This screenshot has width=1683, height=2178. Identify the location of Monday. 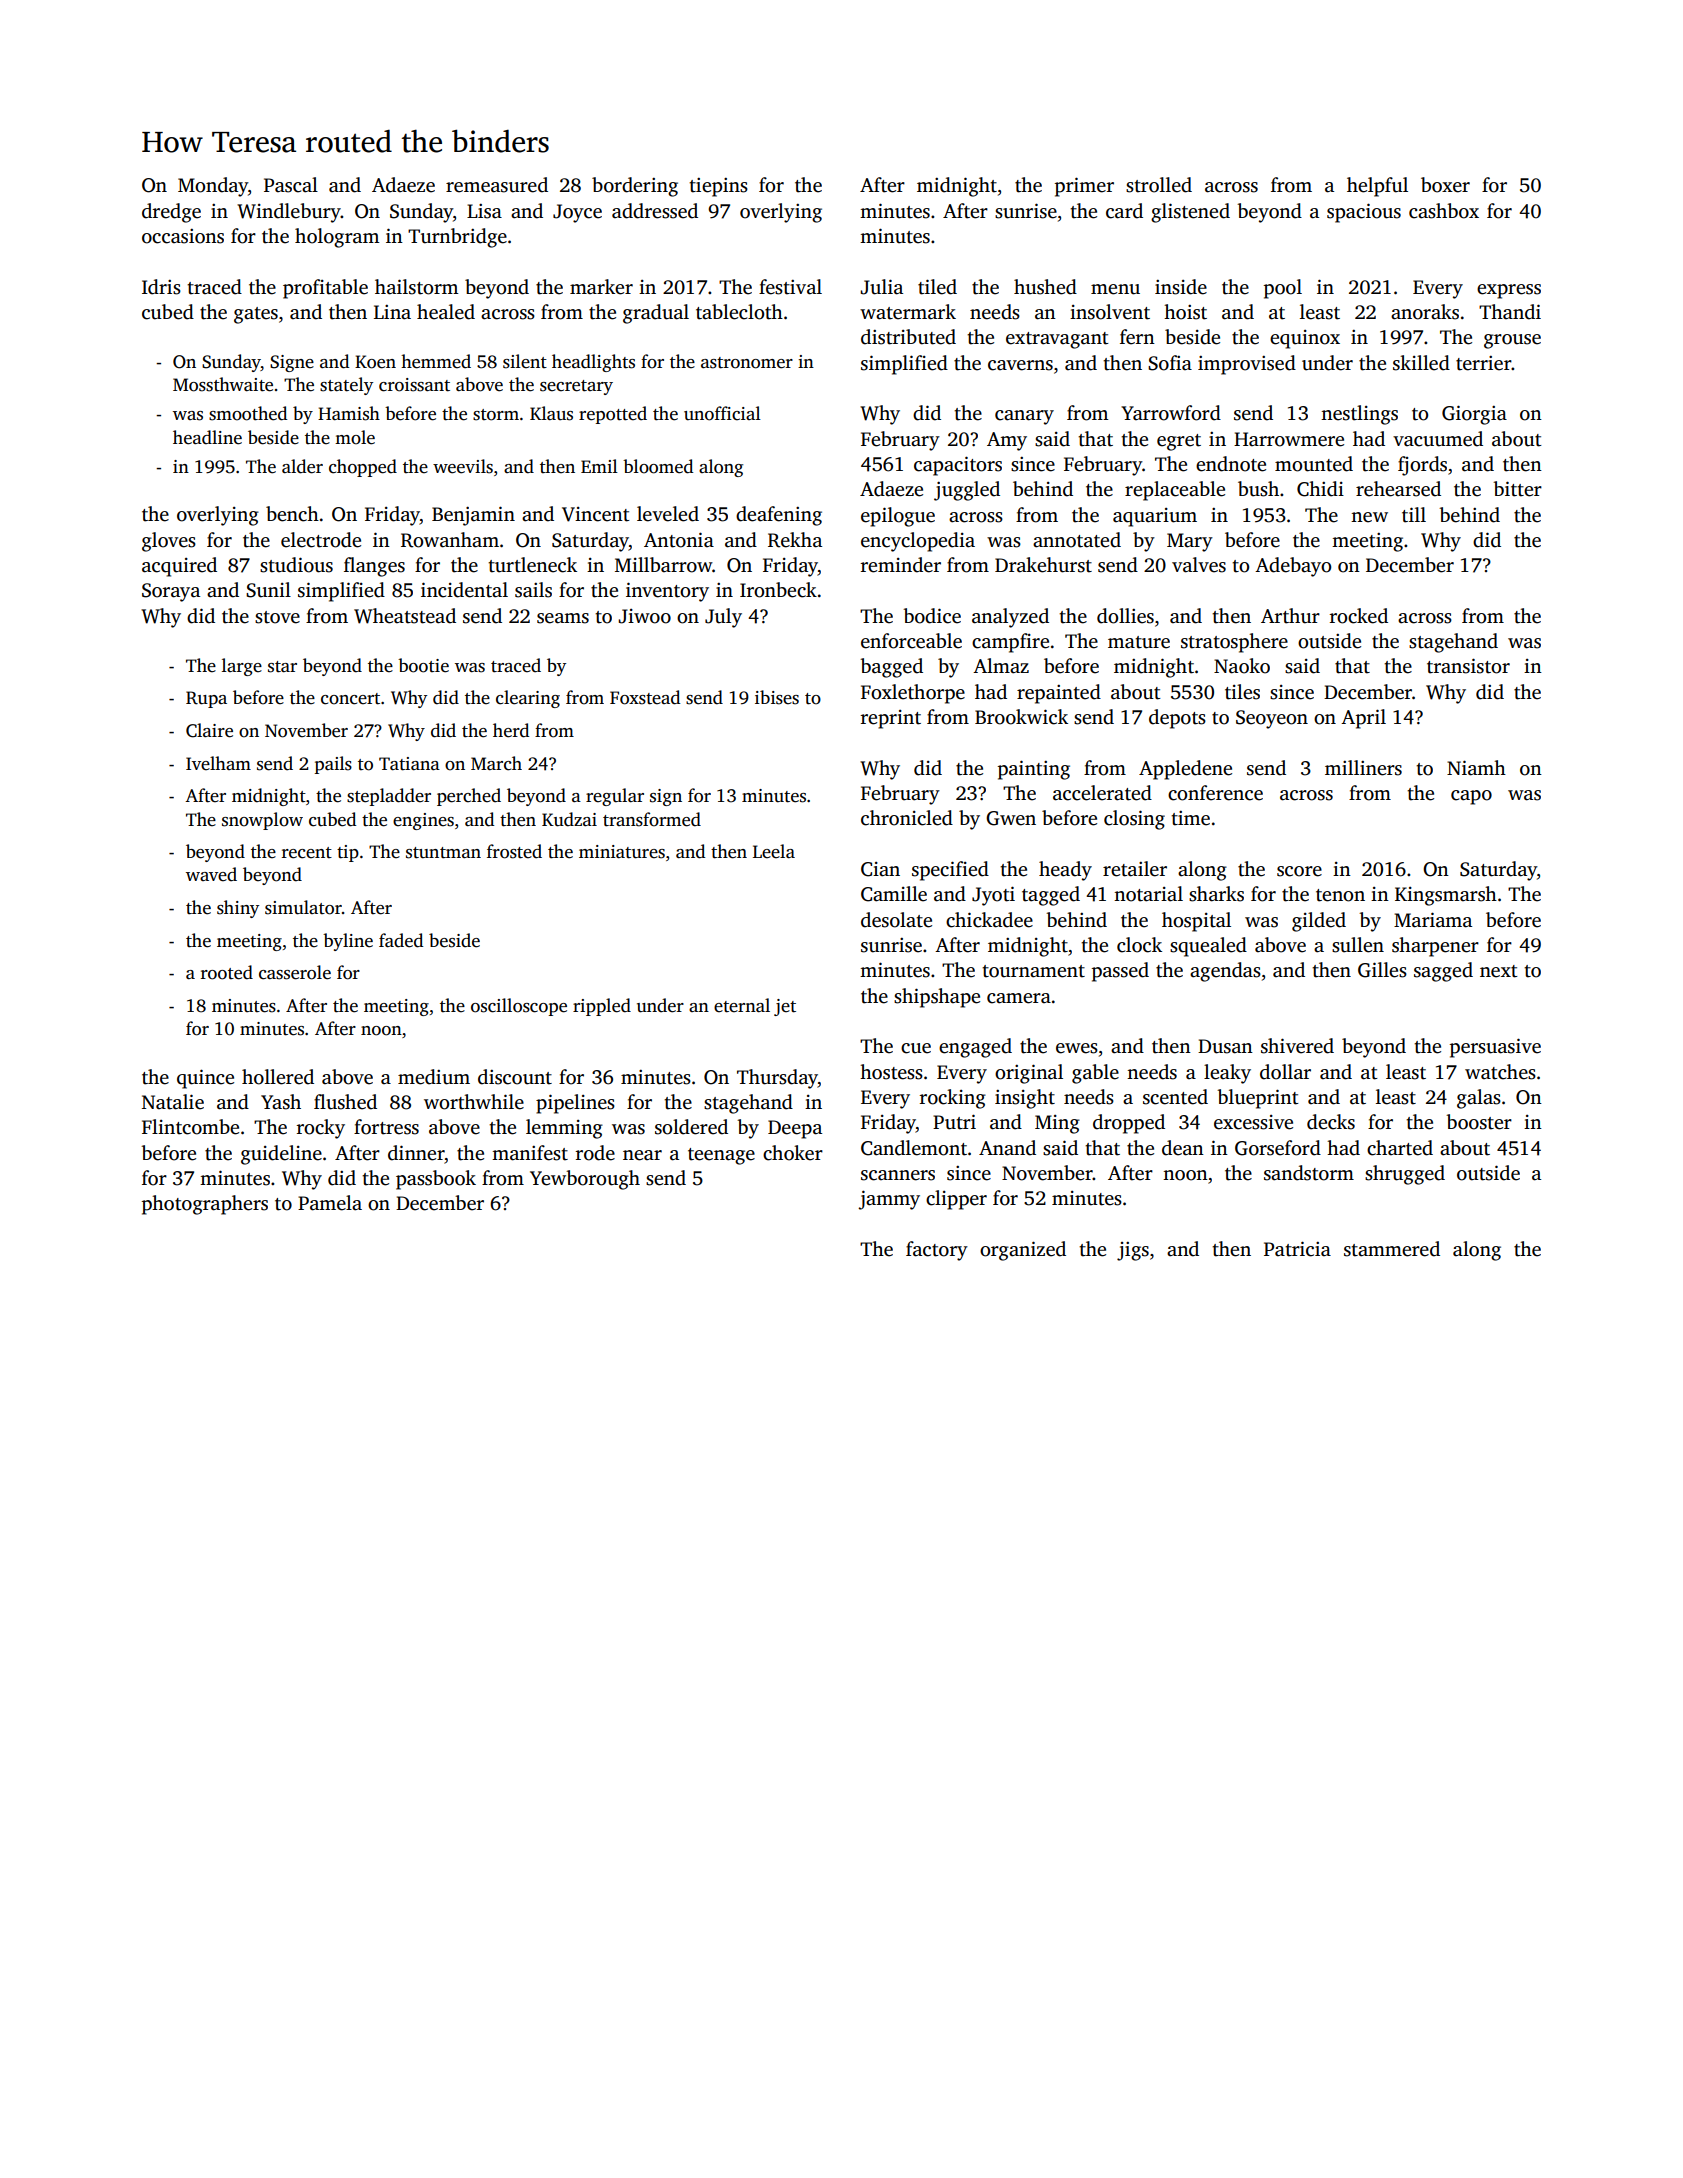
(213, 187).
